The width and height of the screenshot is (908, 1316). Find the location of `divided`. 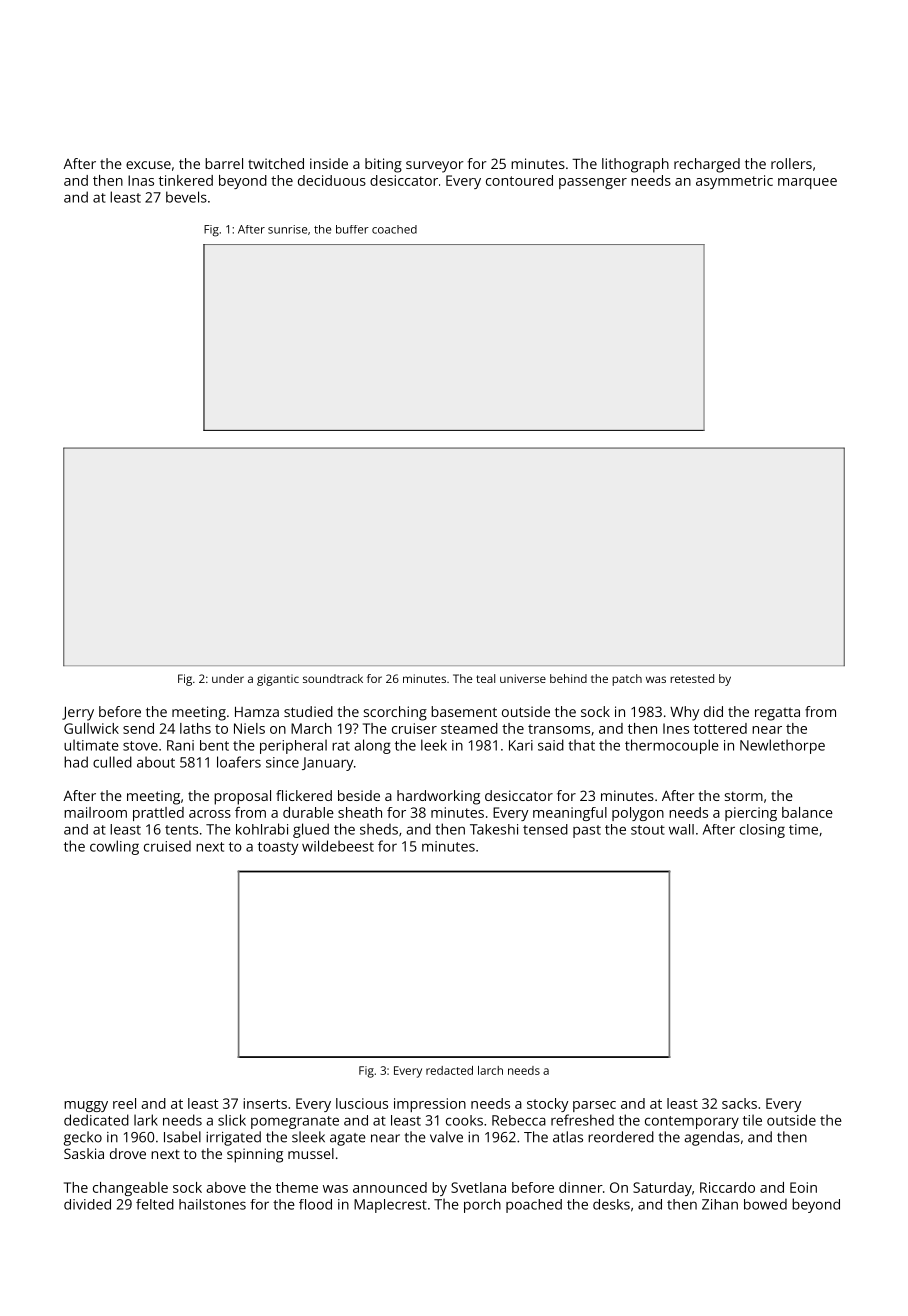

divided is located at coordinates (87, 1204).
